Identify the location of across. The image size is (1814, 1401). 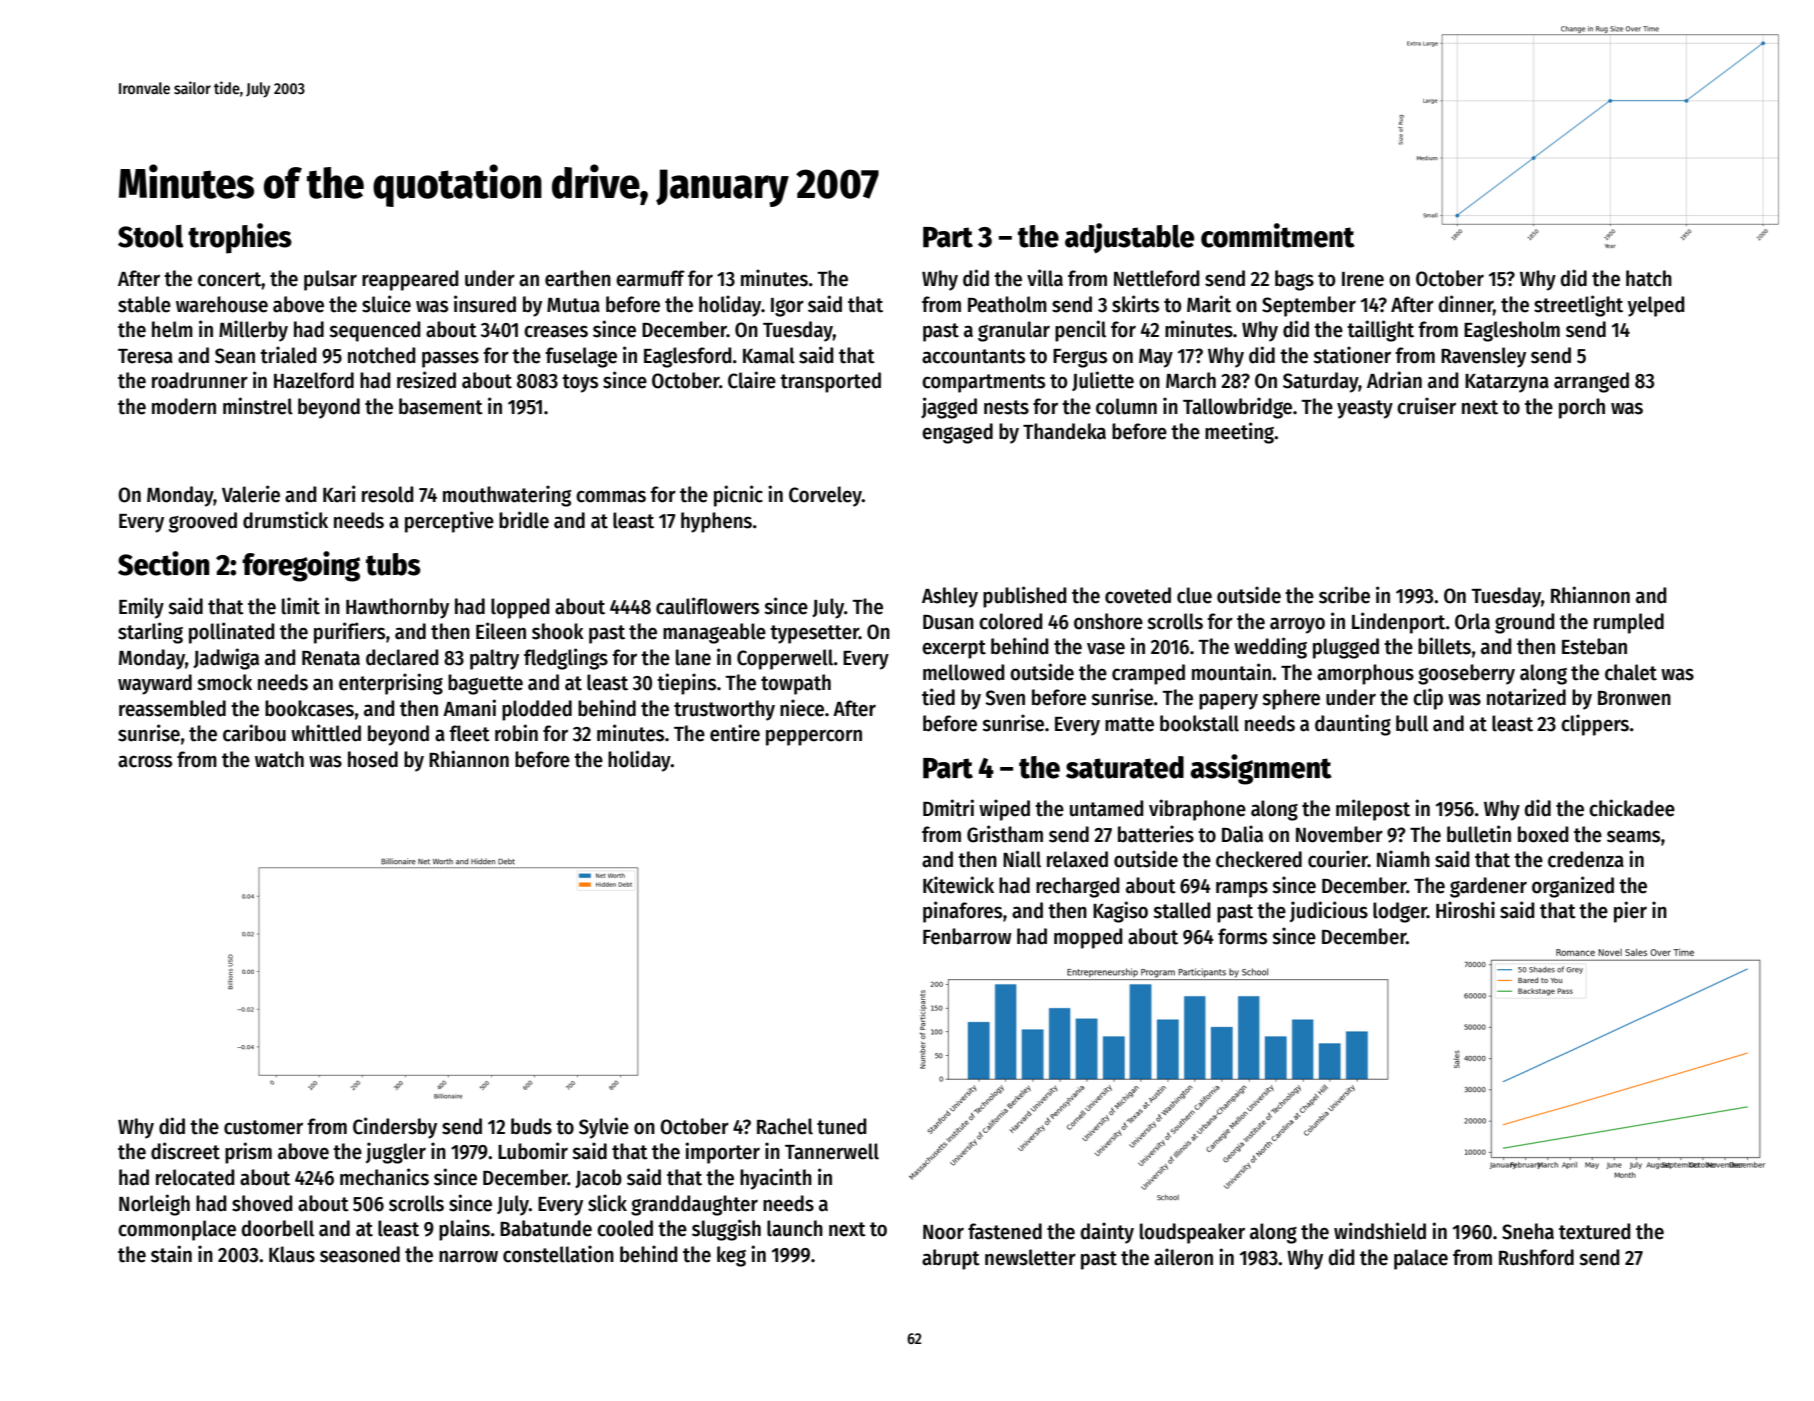
(145, 761).
